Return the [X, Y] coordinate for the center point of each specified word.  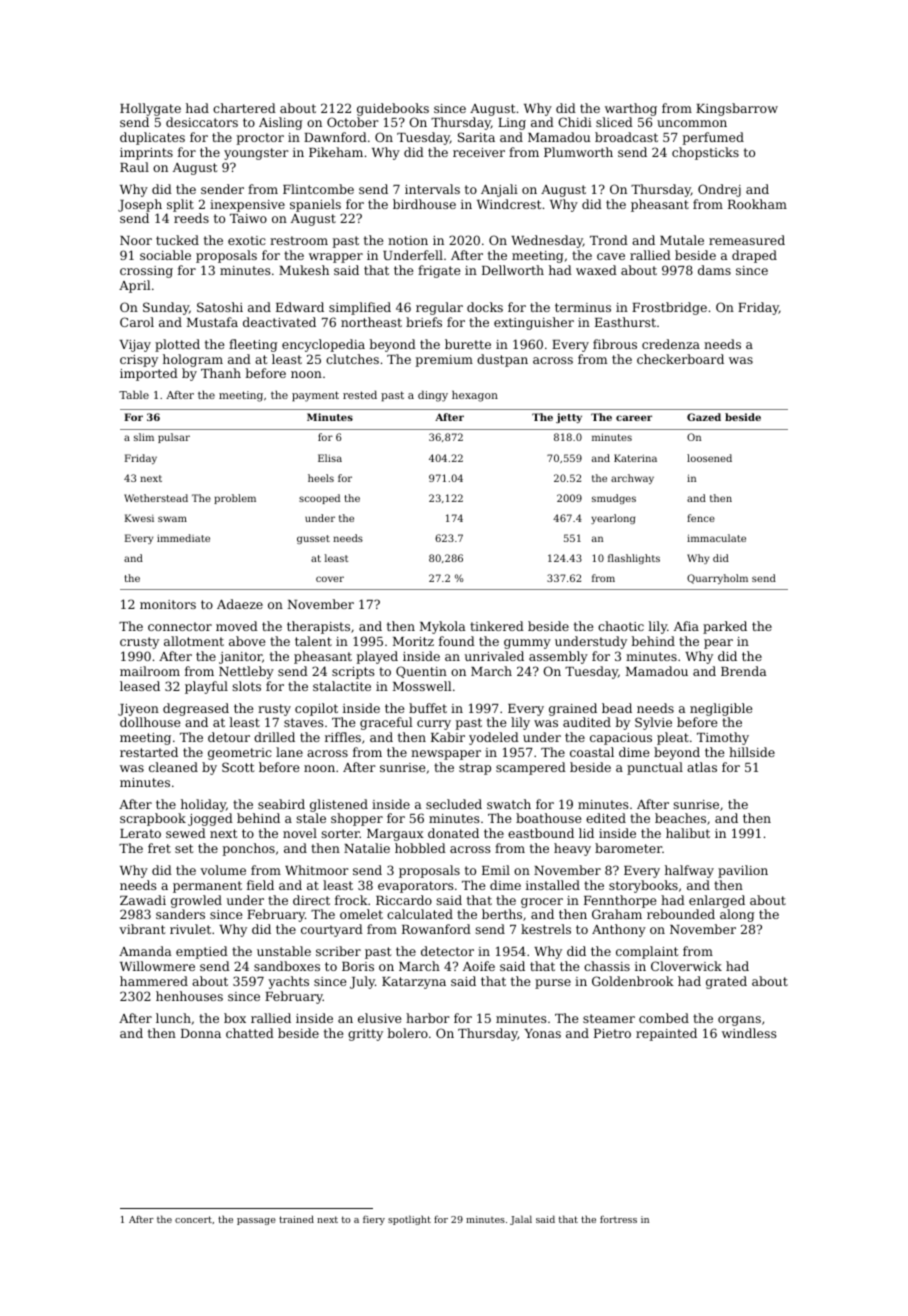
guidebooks [393, 109]
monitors [168, 604]
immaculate [716, 538]
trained [296, 1219]
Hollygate [150, 109]
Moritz [413, 641]
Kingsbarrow [737, 109]
